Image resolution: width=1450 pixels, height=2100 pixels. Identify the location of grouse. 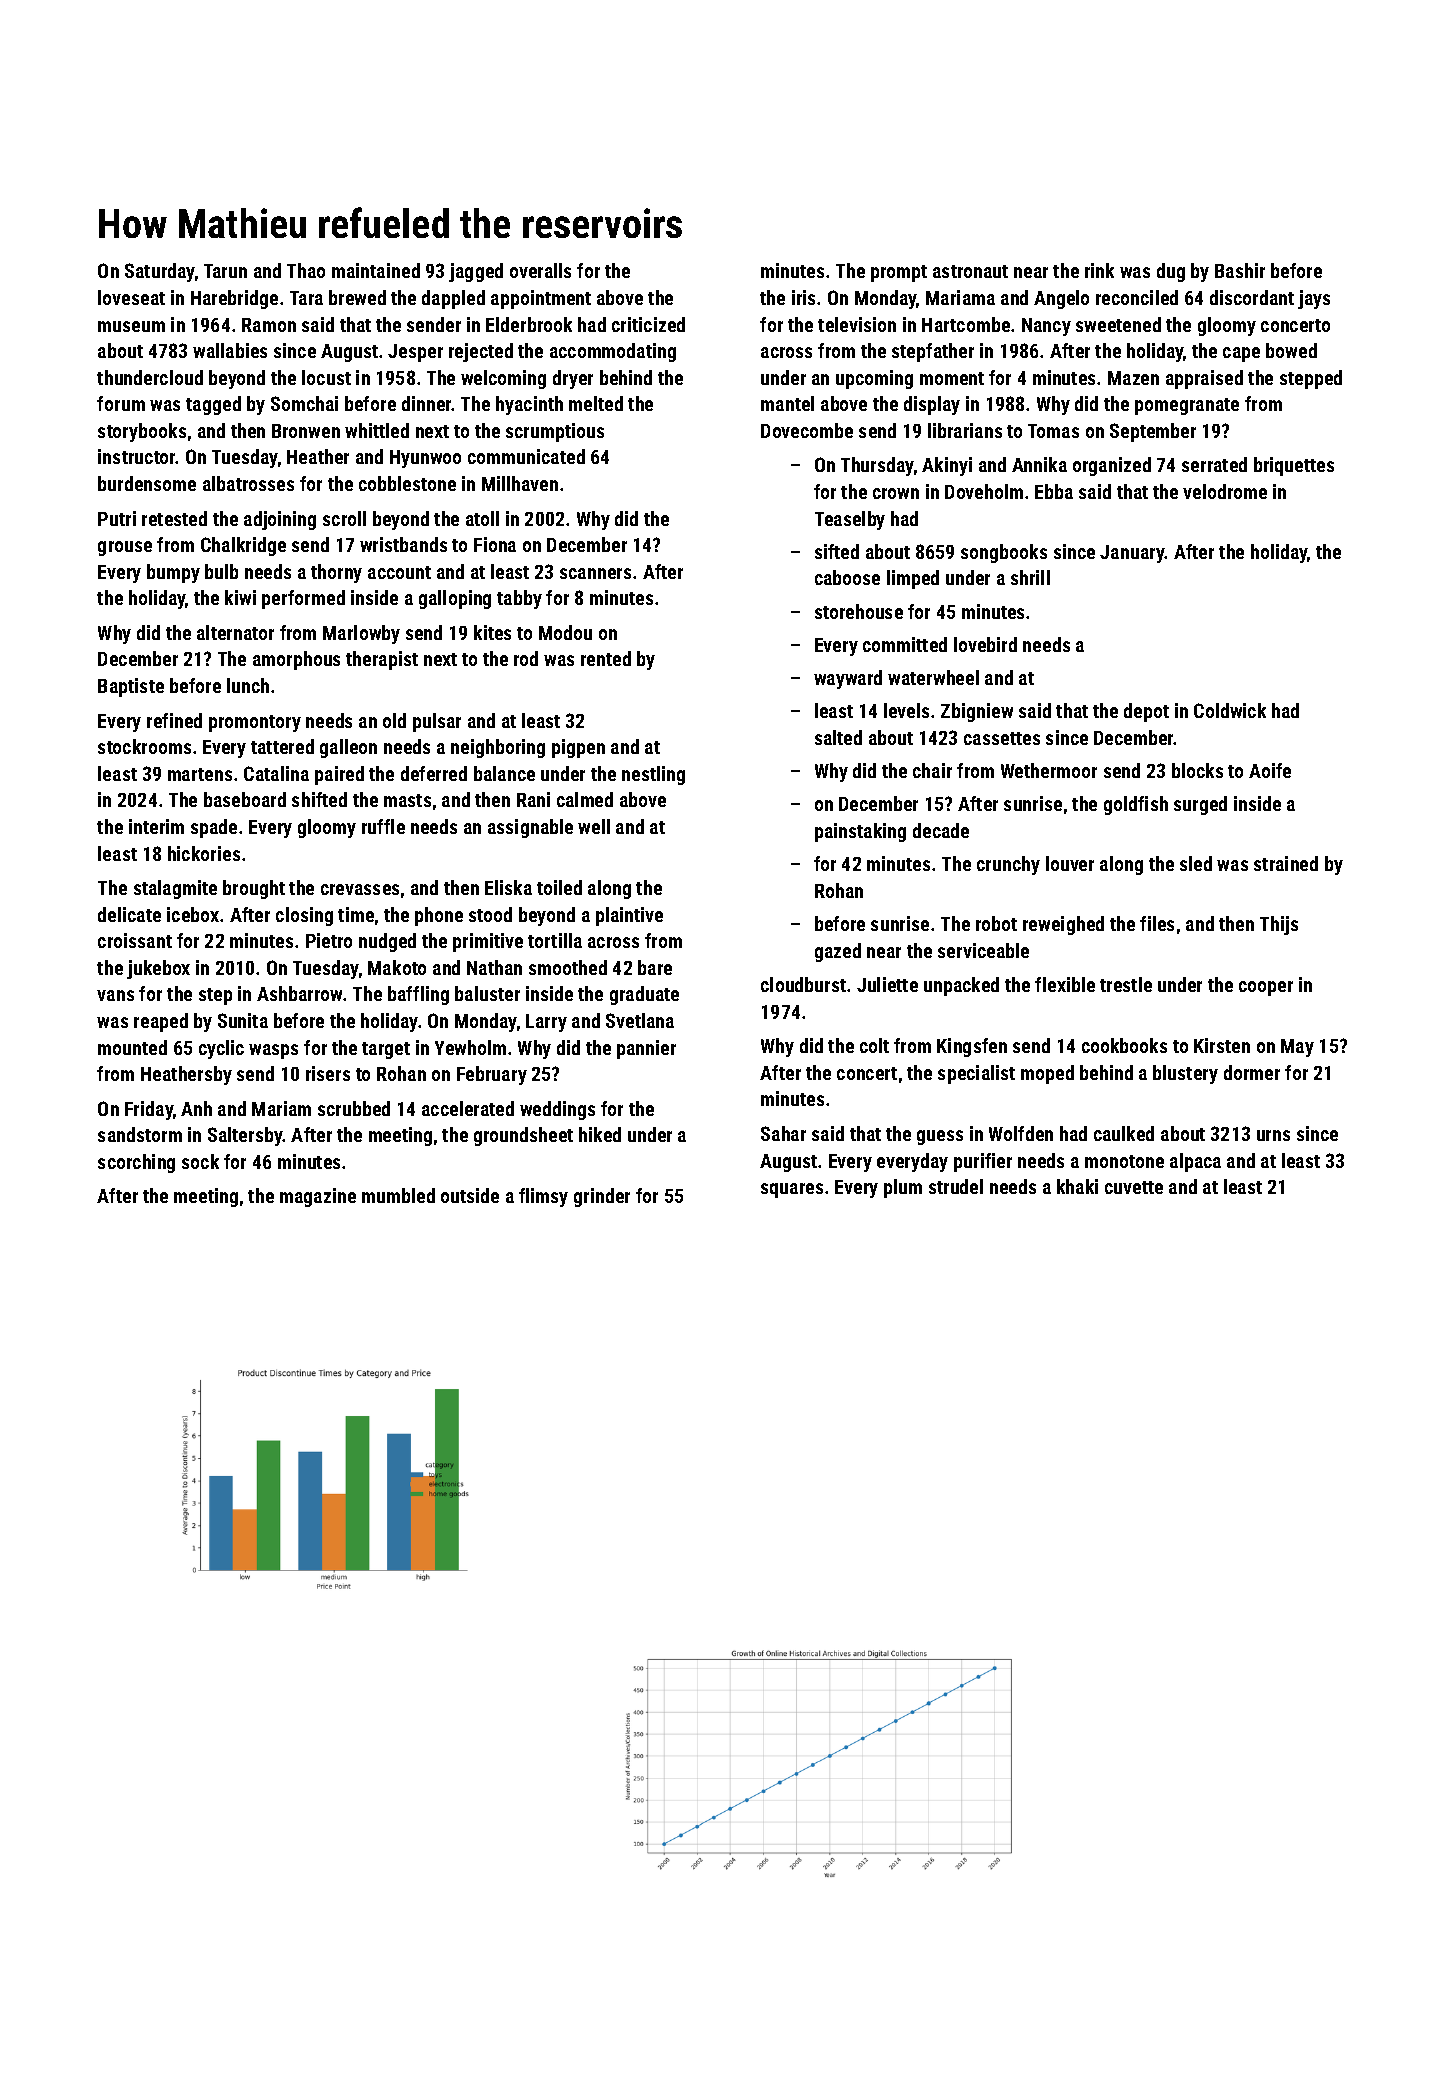
(125, 548).
